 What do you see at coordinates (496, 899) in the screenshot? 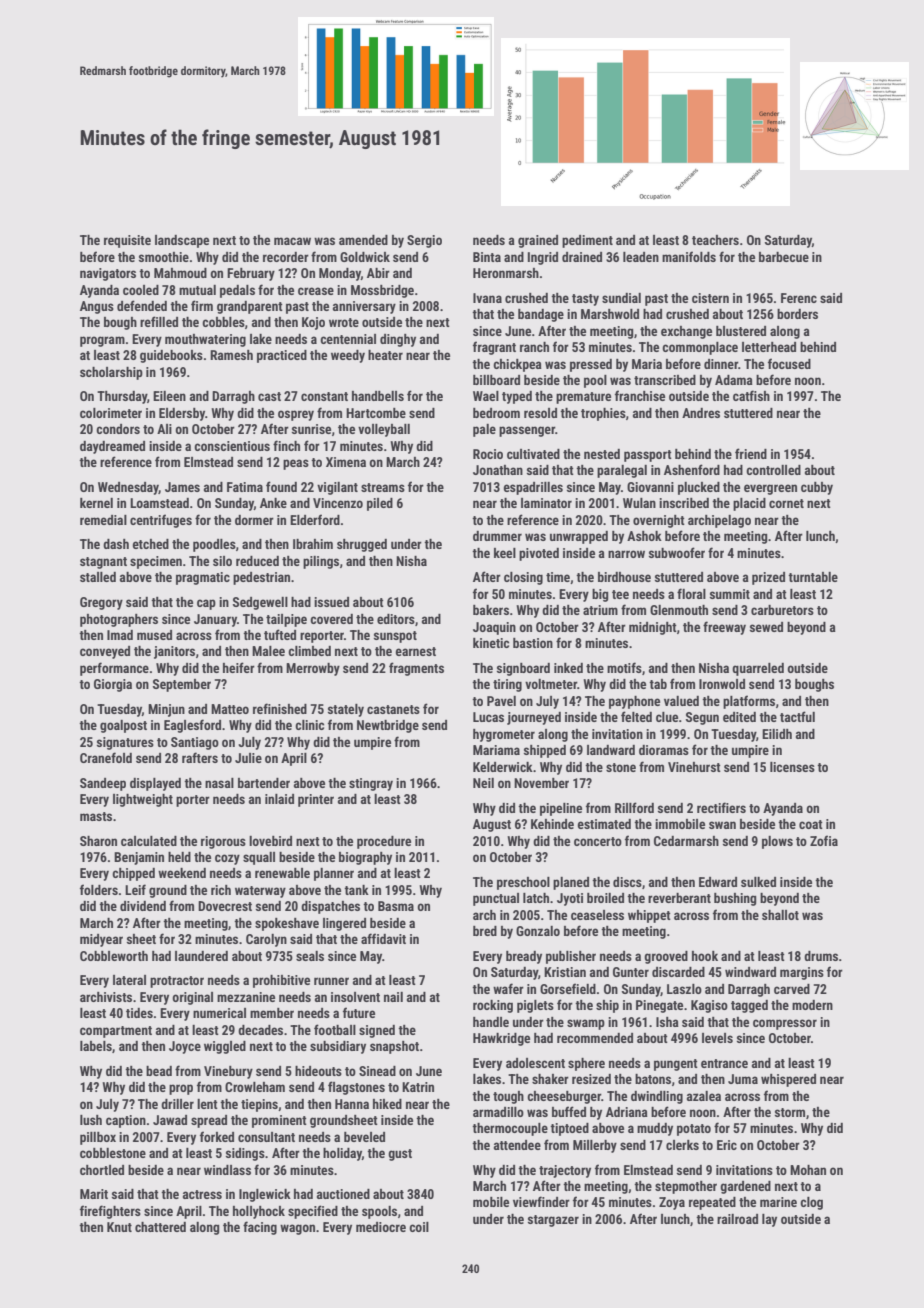
I see `punctual` at bounding box center [496, 899].
